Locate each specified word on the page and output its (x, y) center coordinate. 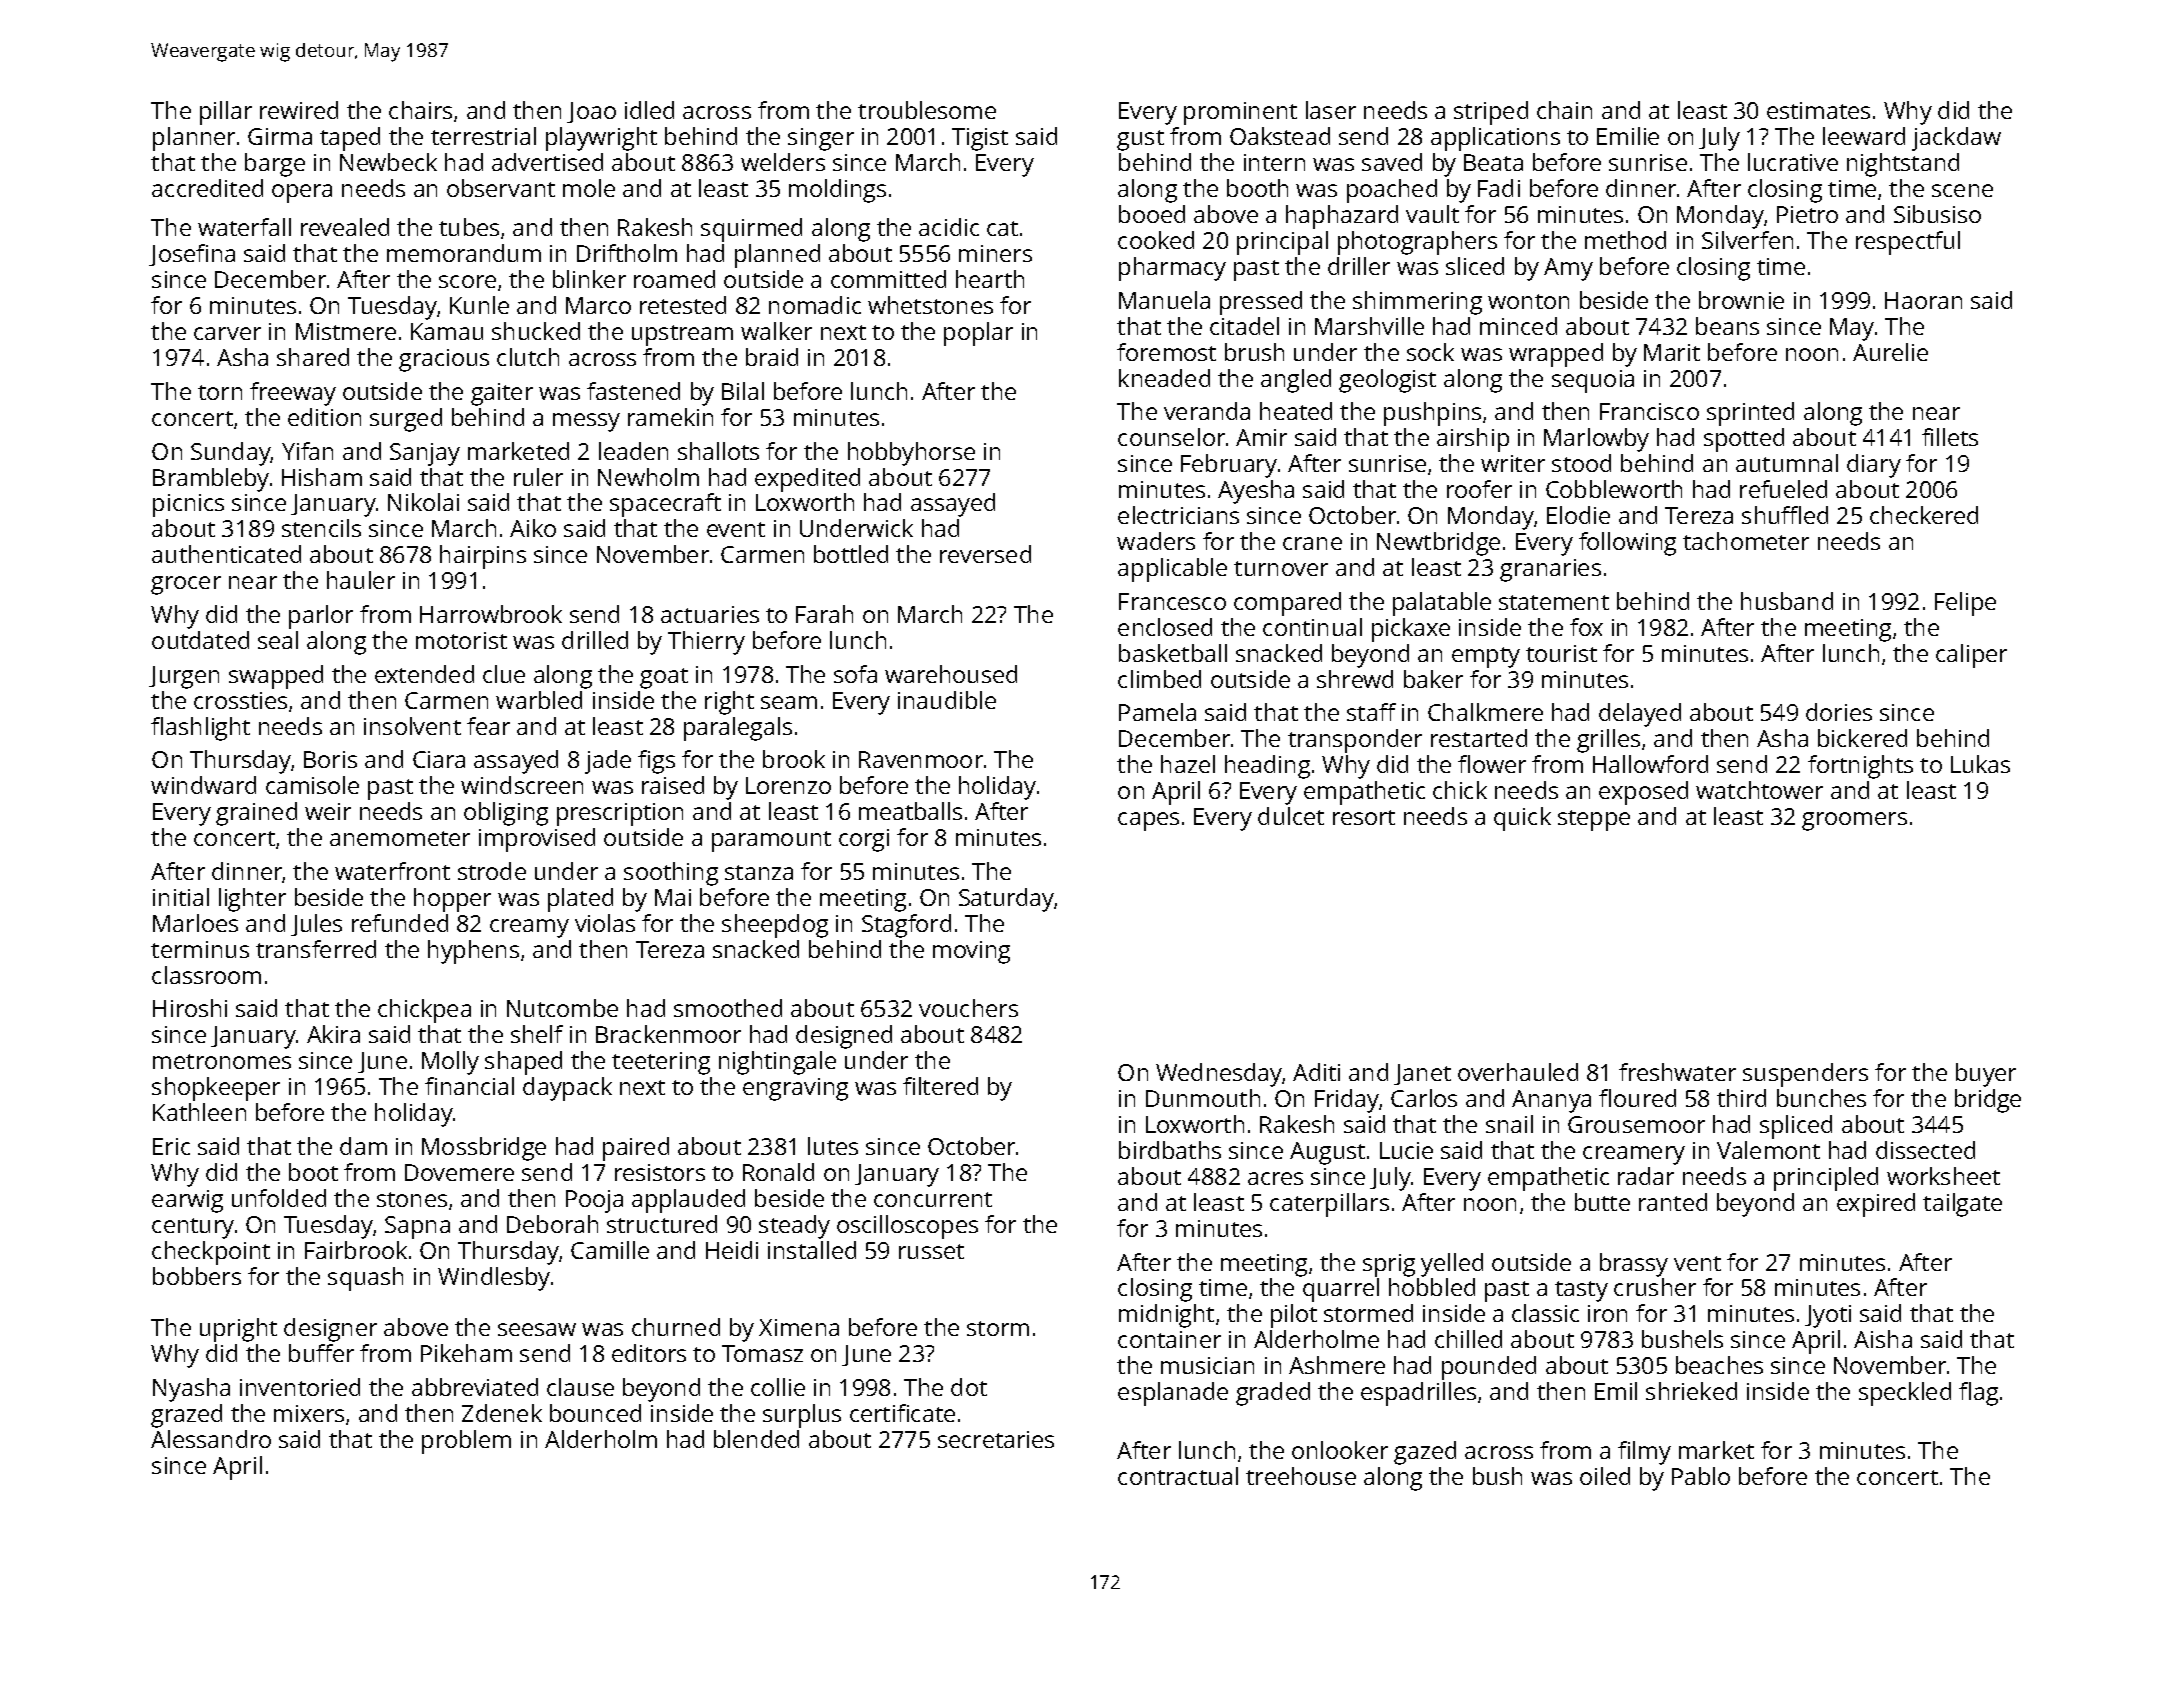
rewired (299, 110)
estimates (1818, 110)
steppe (1594, 820)
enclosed (1165, 627)
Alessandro (211, 1439)
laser (1331, 110)
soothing (671, 874)
